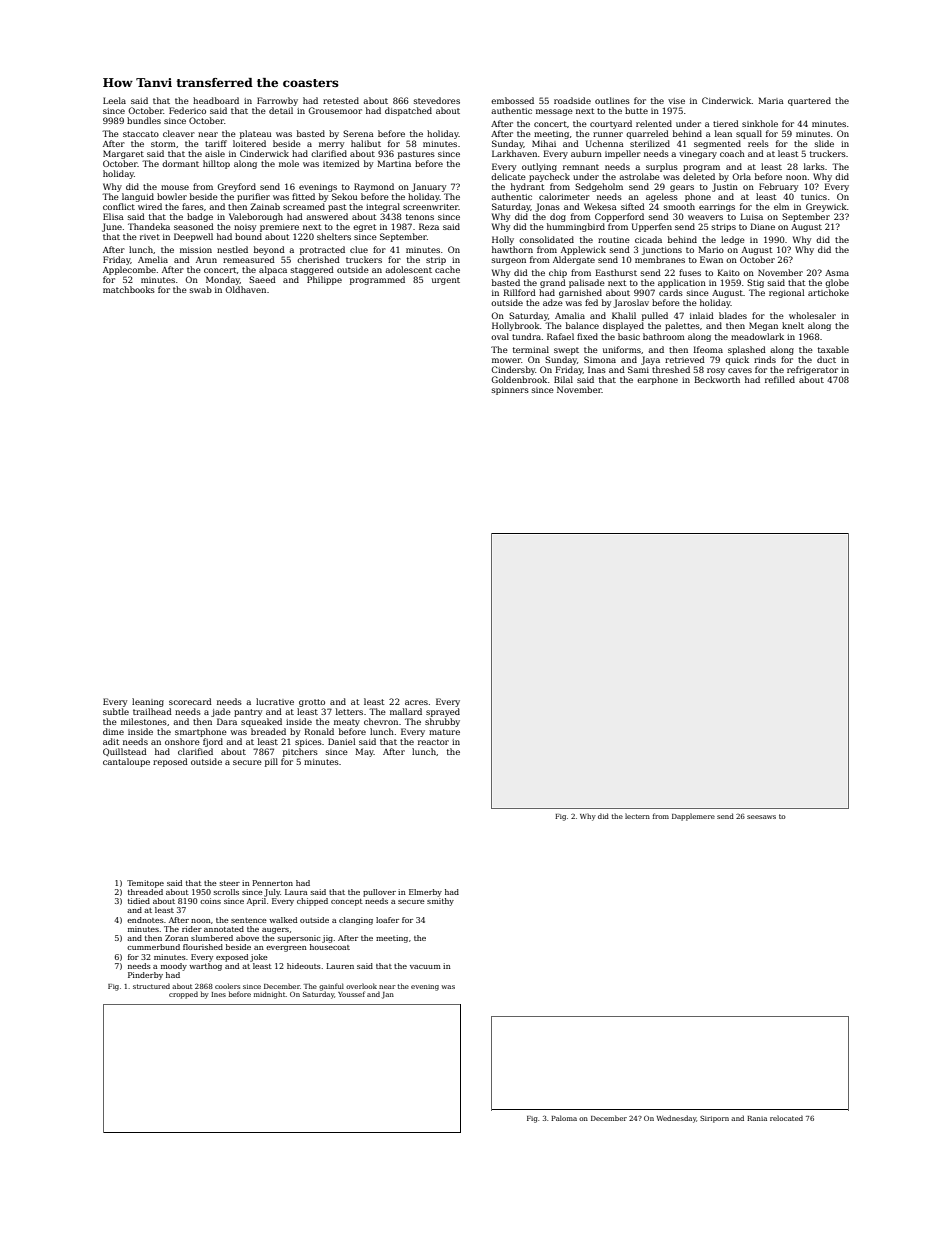 The image size is (952, 1233). I want to click on embossed, so click(512, 100).
